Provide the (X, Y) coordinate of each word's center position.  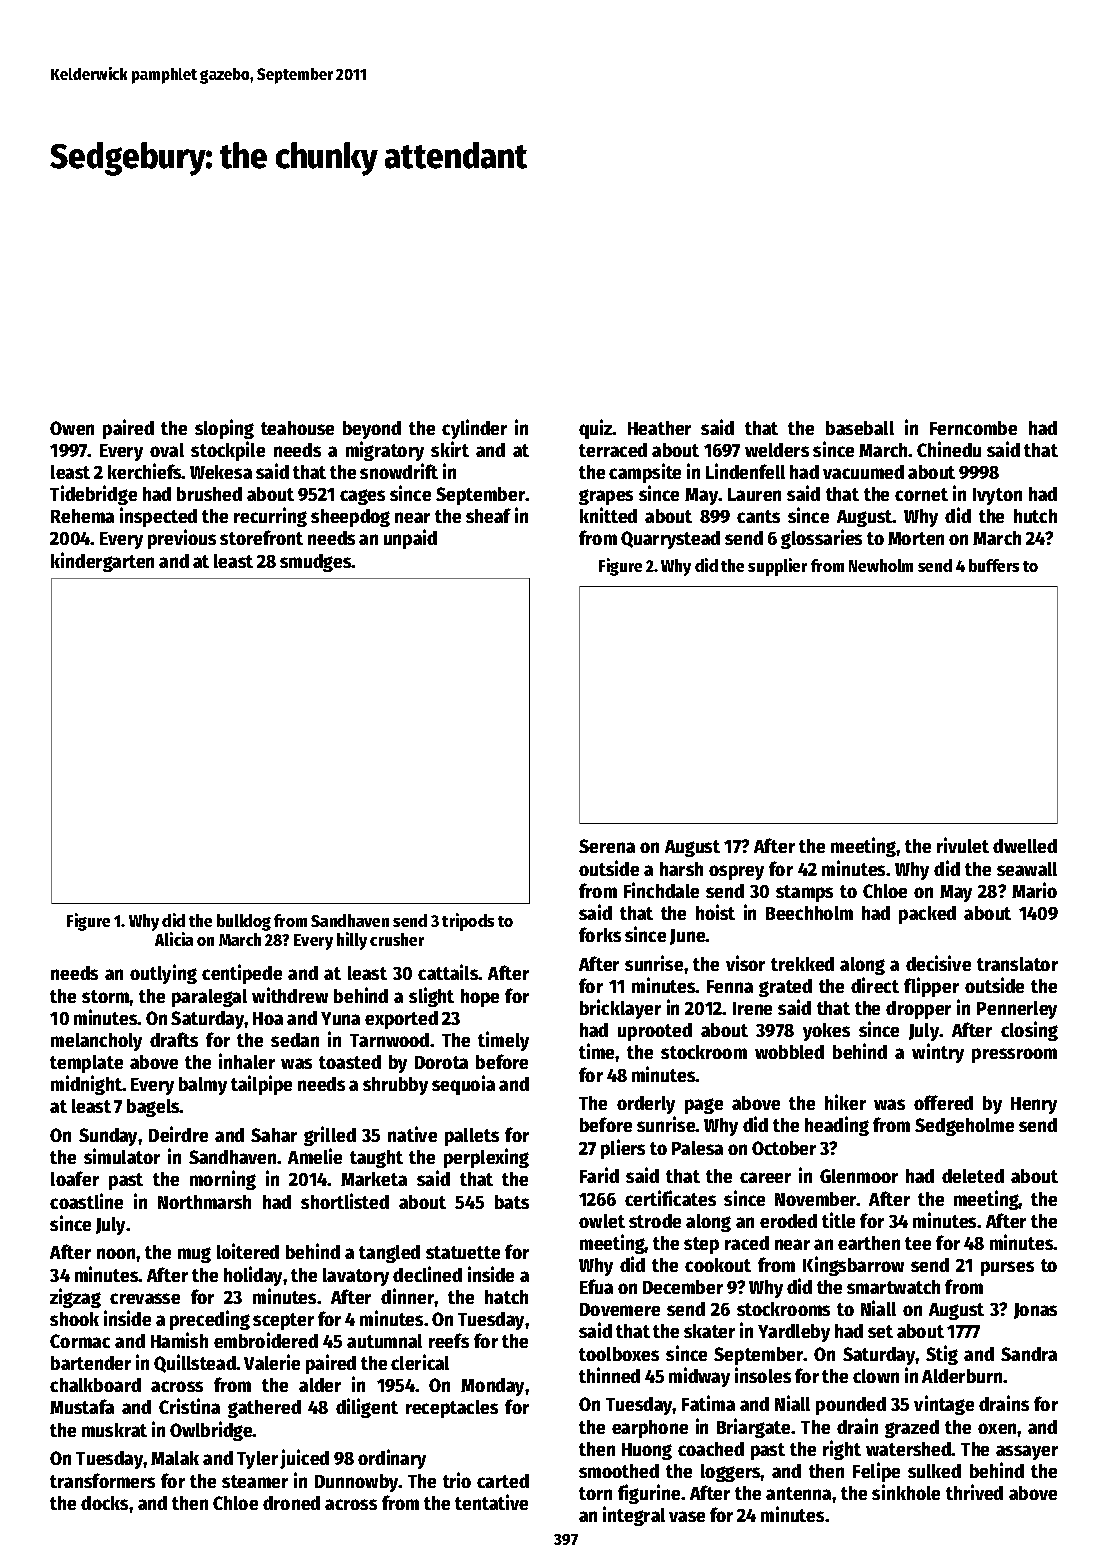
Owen (72, 428)
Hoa (268, 1018)
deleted (973, 1176)
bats (512, 1202)
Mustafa (82, 1406)
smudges (316, 563)
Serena (607, 846)
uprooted (655, 1032)
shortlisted (345, 1201)
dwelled (1025, 846)
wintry (938, 1053)
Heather (659, 428)
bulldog (244, 922)
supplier (777, 567)
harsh (681, 869)
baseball (860, 428)
